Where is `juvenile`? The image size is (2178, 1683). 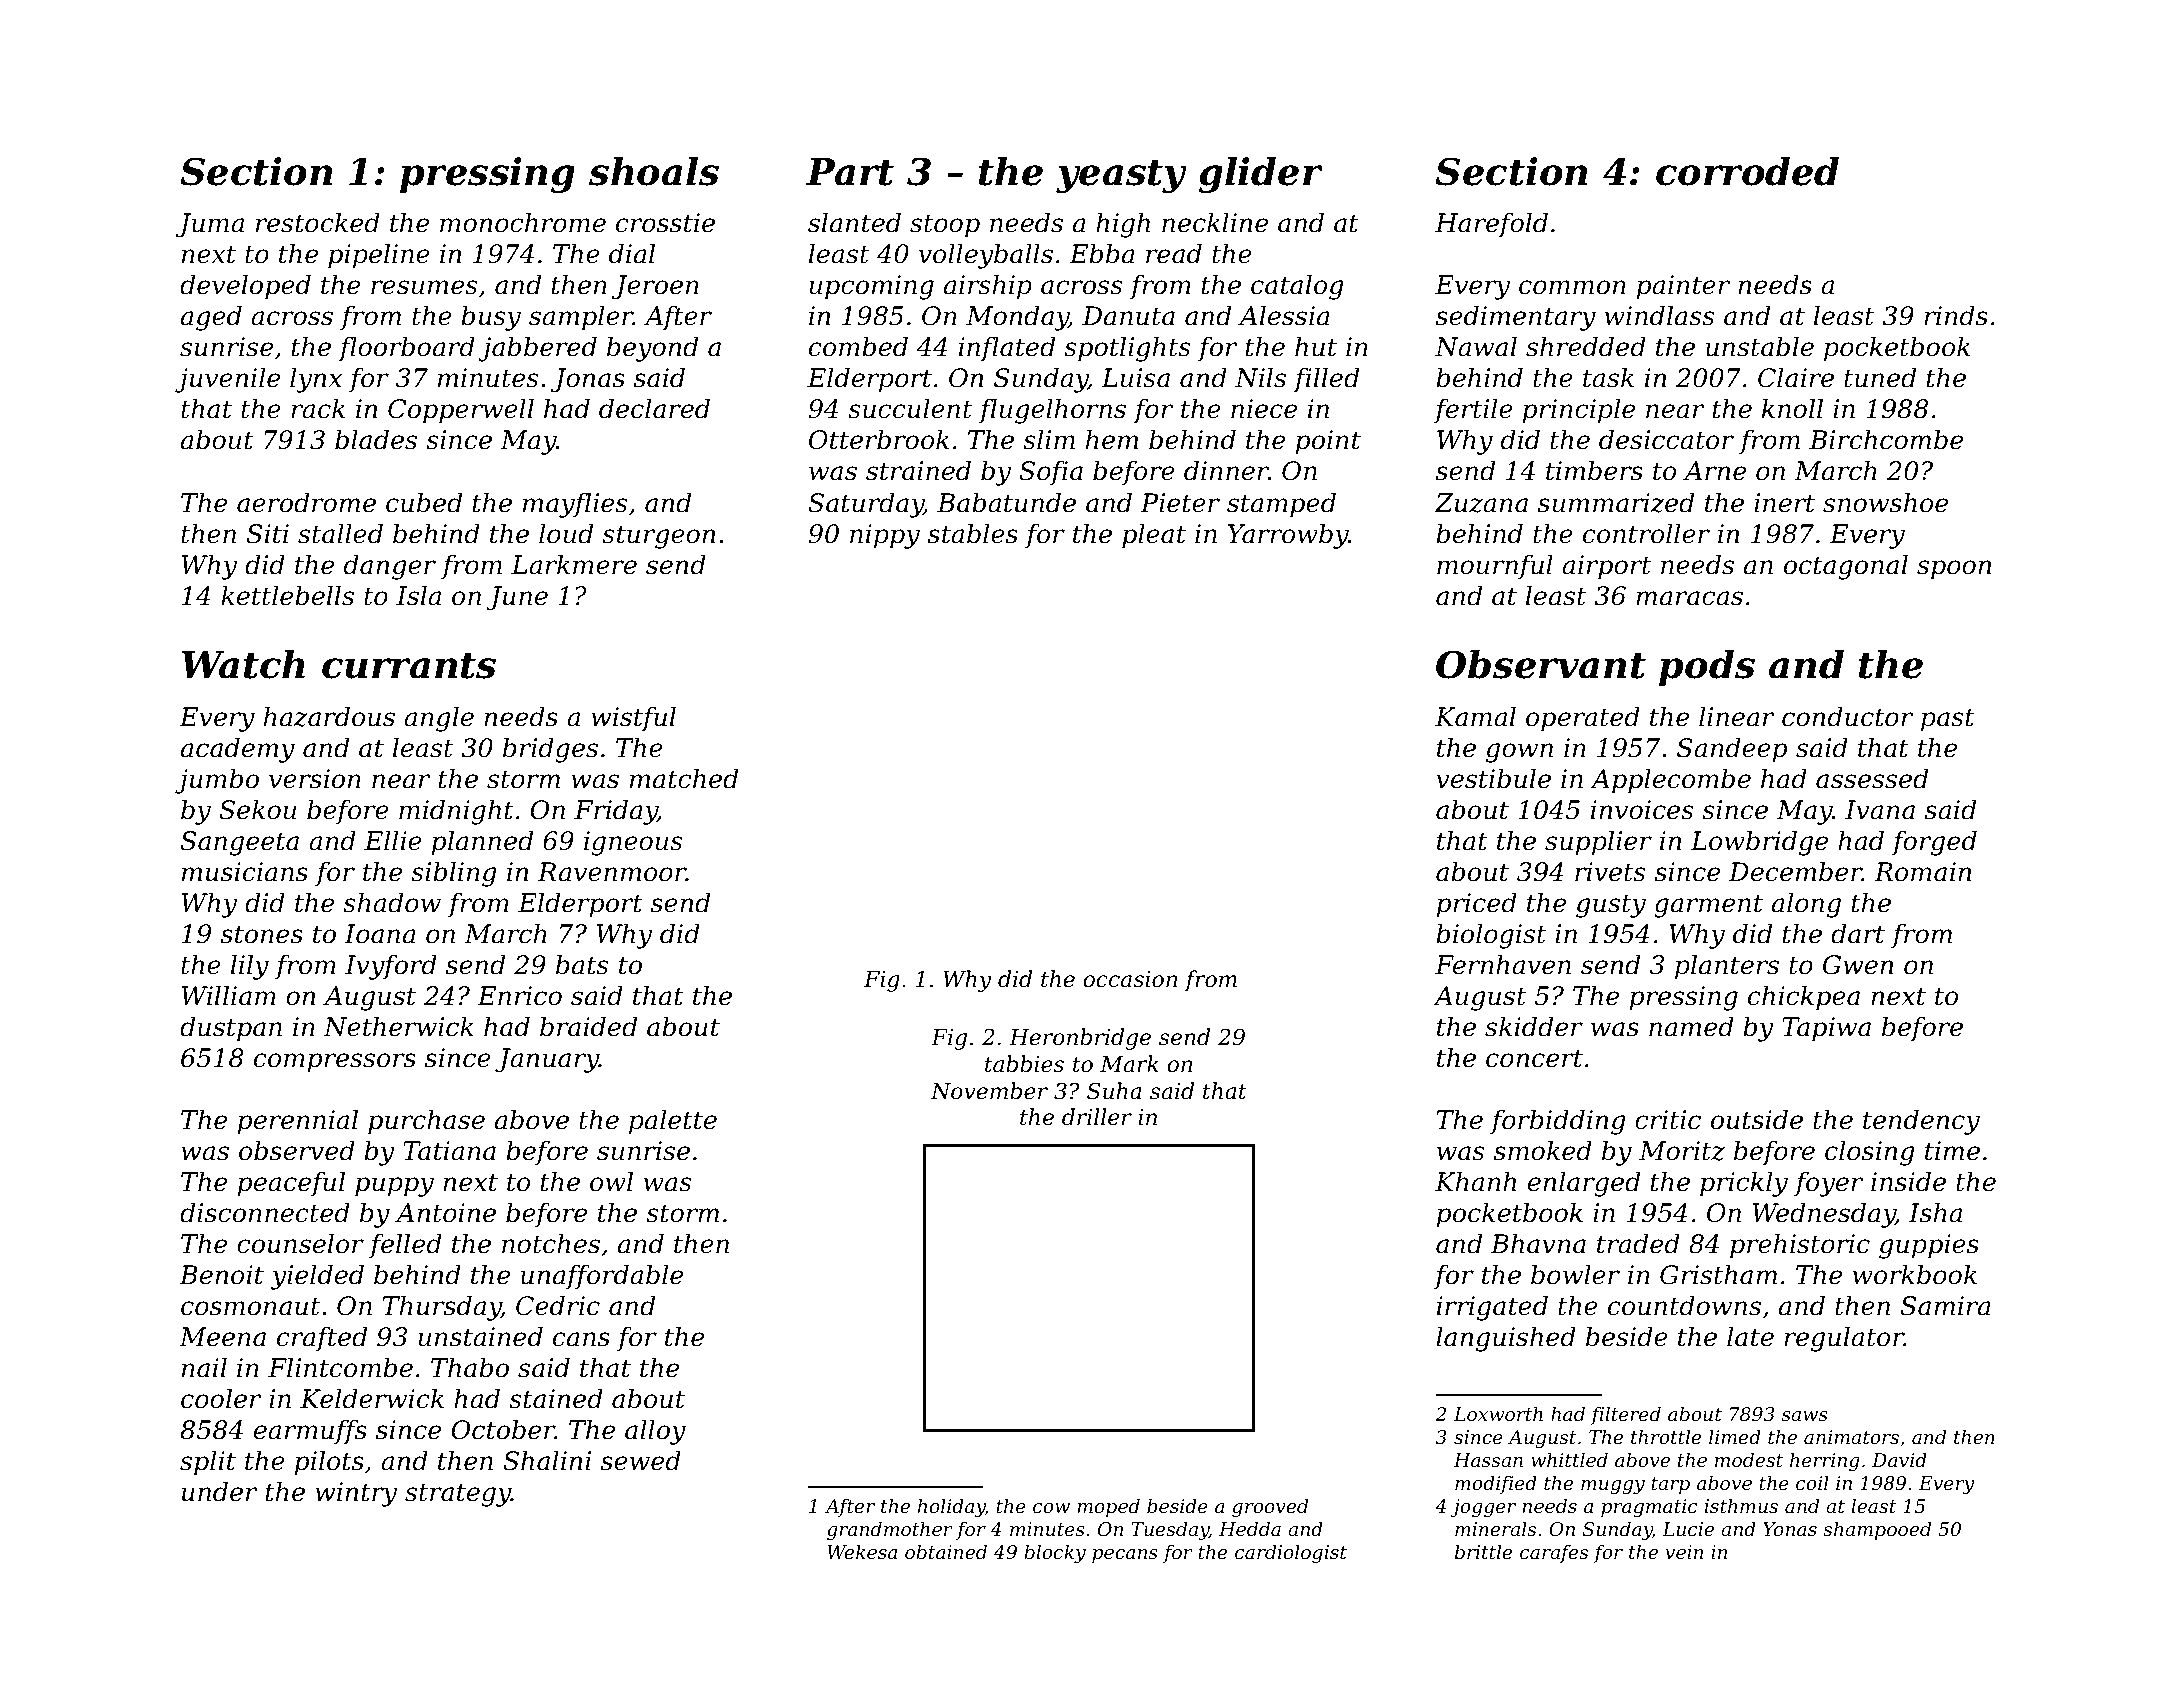
juvenile is located at coordinates (227, 380).
